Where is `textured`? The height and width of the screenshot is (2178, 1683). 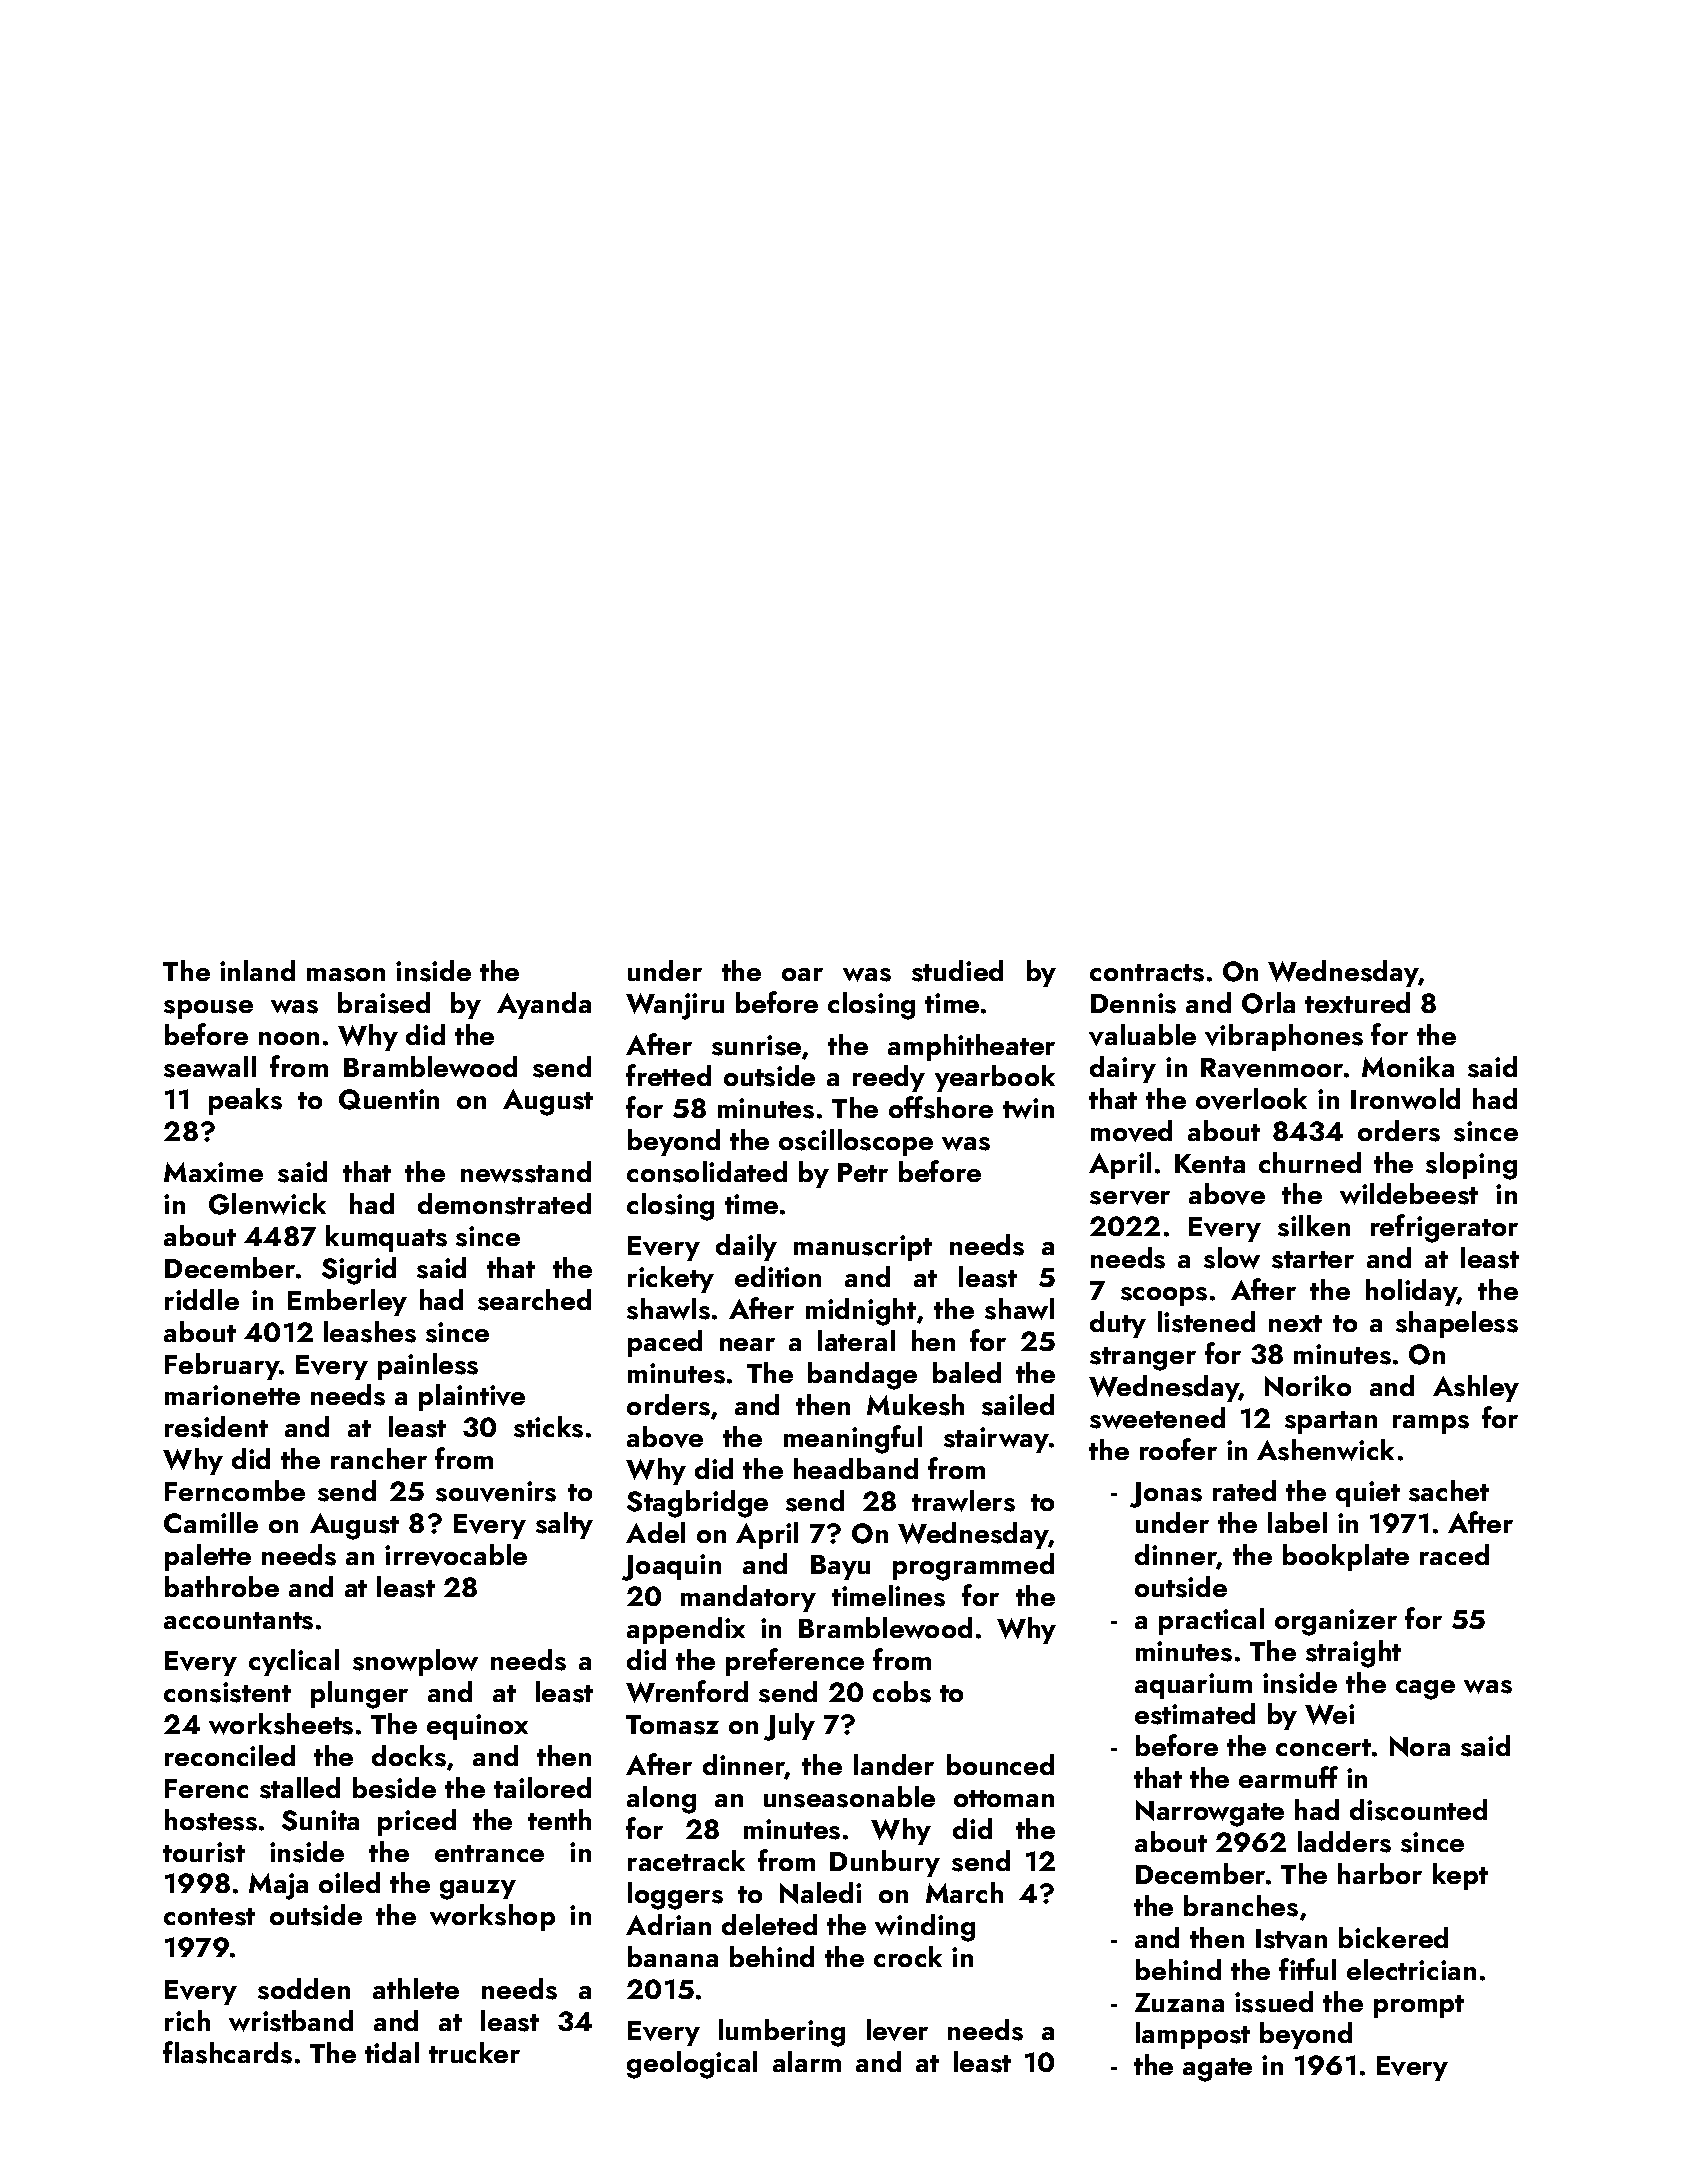
textured is located at coordinates (1357, 1002).
